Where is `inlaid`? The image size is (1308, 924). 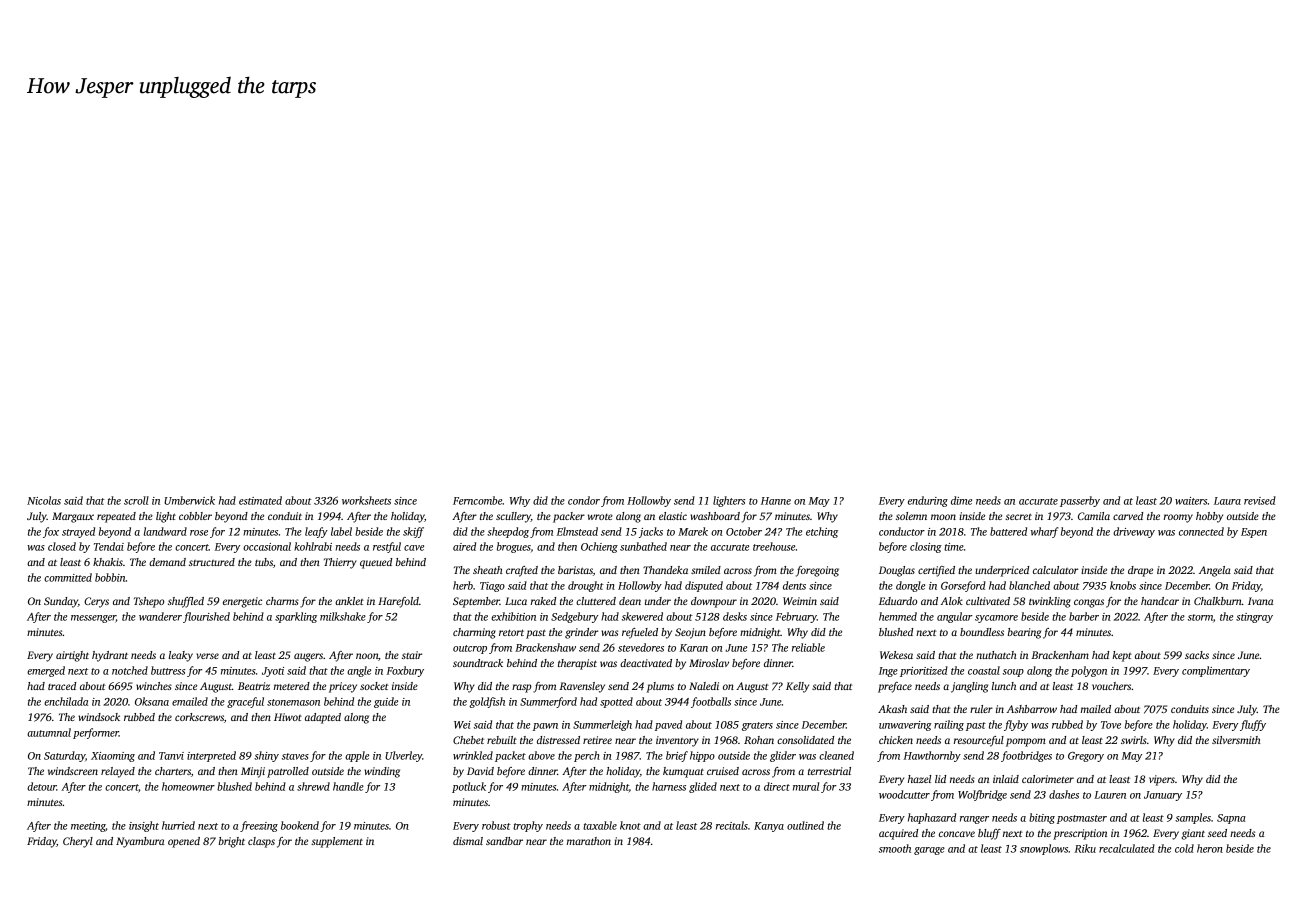 inlaid is located at coordinates (1006, 779).
